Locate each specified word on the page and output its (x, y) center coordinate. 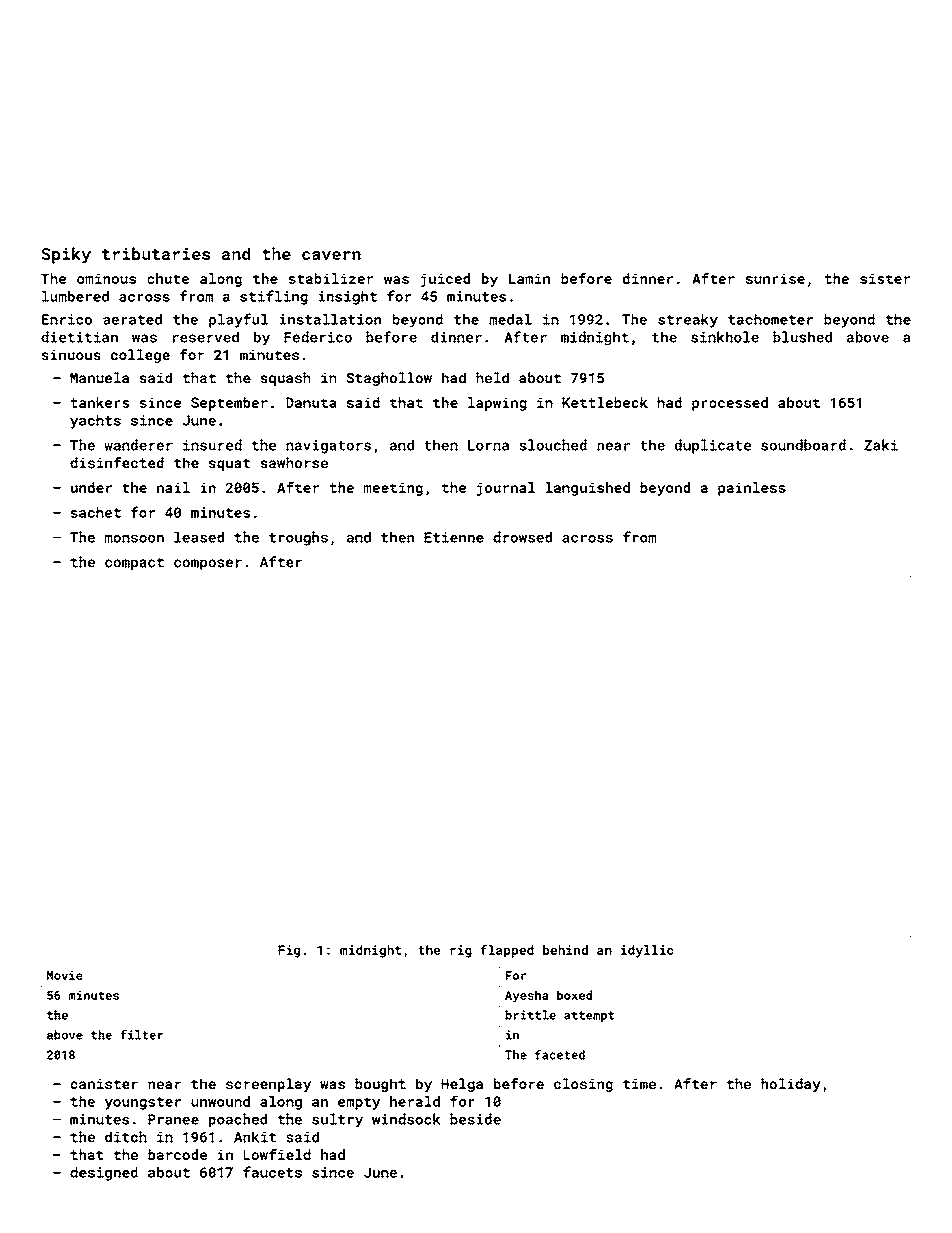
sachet (96, 512)
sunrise (775, 278)
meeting (393, 489)
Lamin (529, 278)
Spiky (66, 255)
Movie (65, 975)
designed (104, 1174)
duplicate (713, 446)
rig (461, 951)
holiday (791, 1085)
